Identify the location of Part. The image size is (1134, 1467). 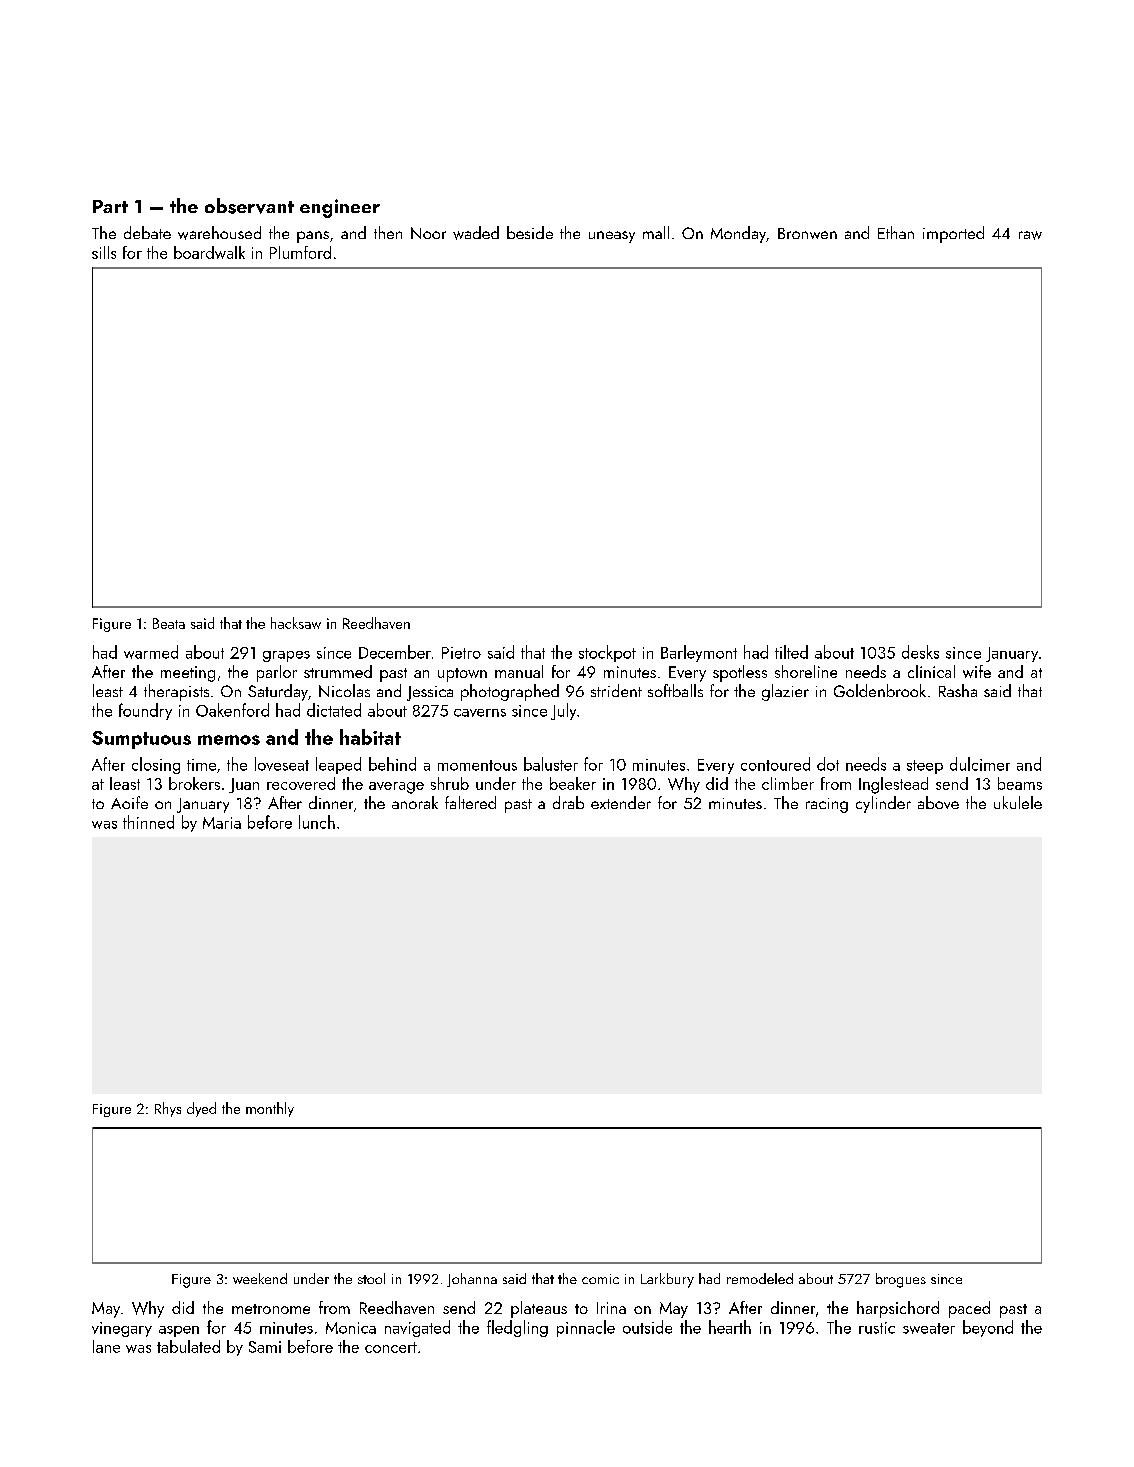
(110, 206).
